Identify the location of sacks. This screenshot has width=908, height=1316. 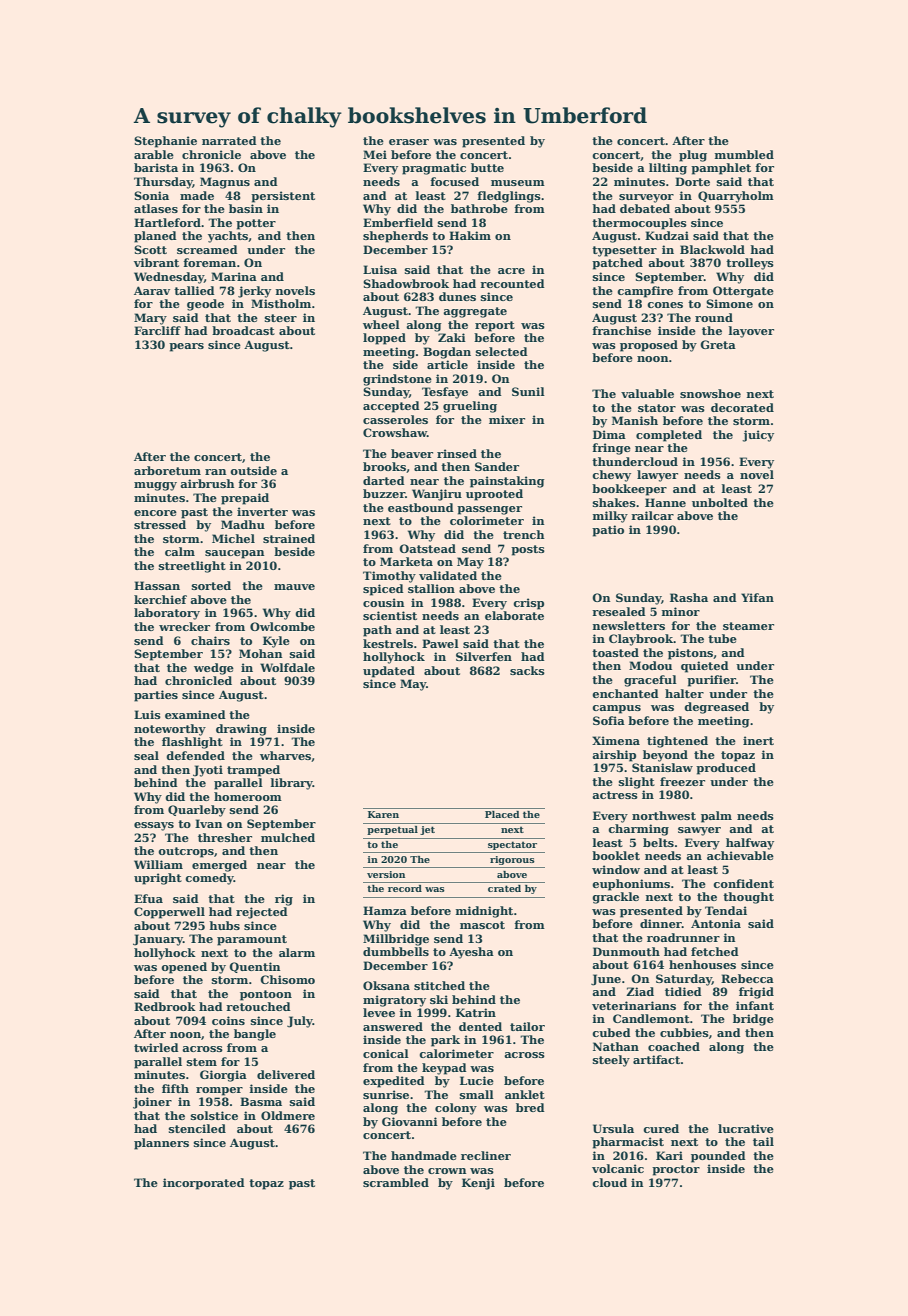
(527, 670).
